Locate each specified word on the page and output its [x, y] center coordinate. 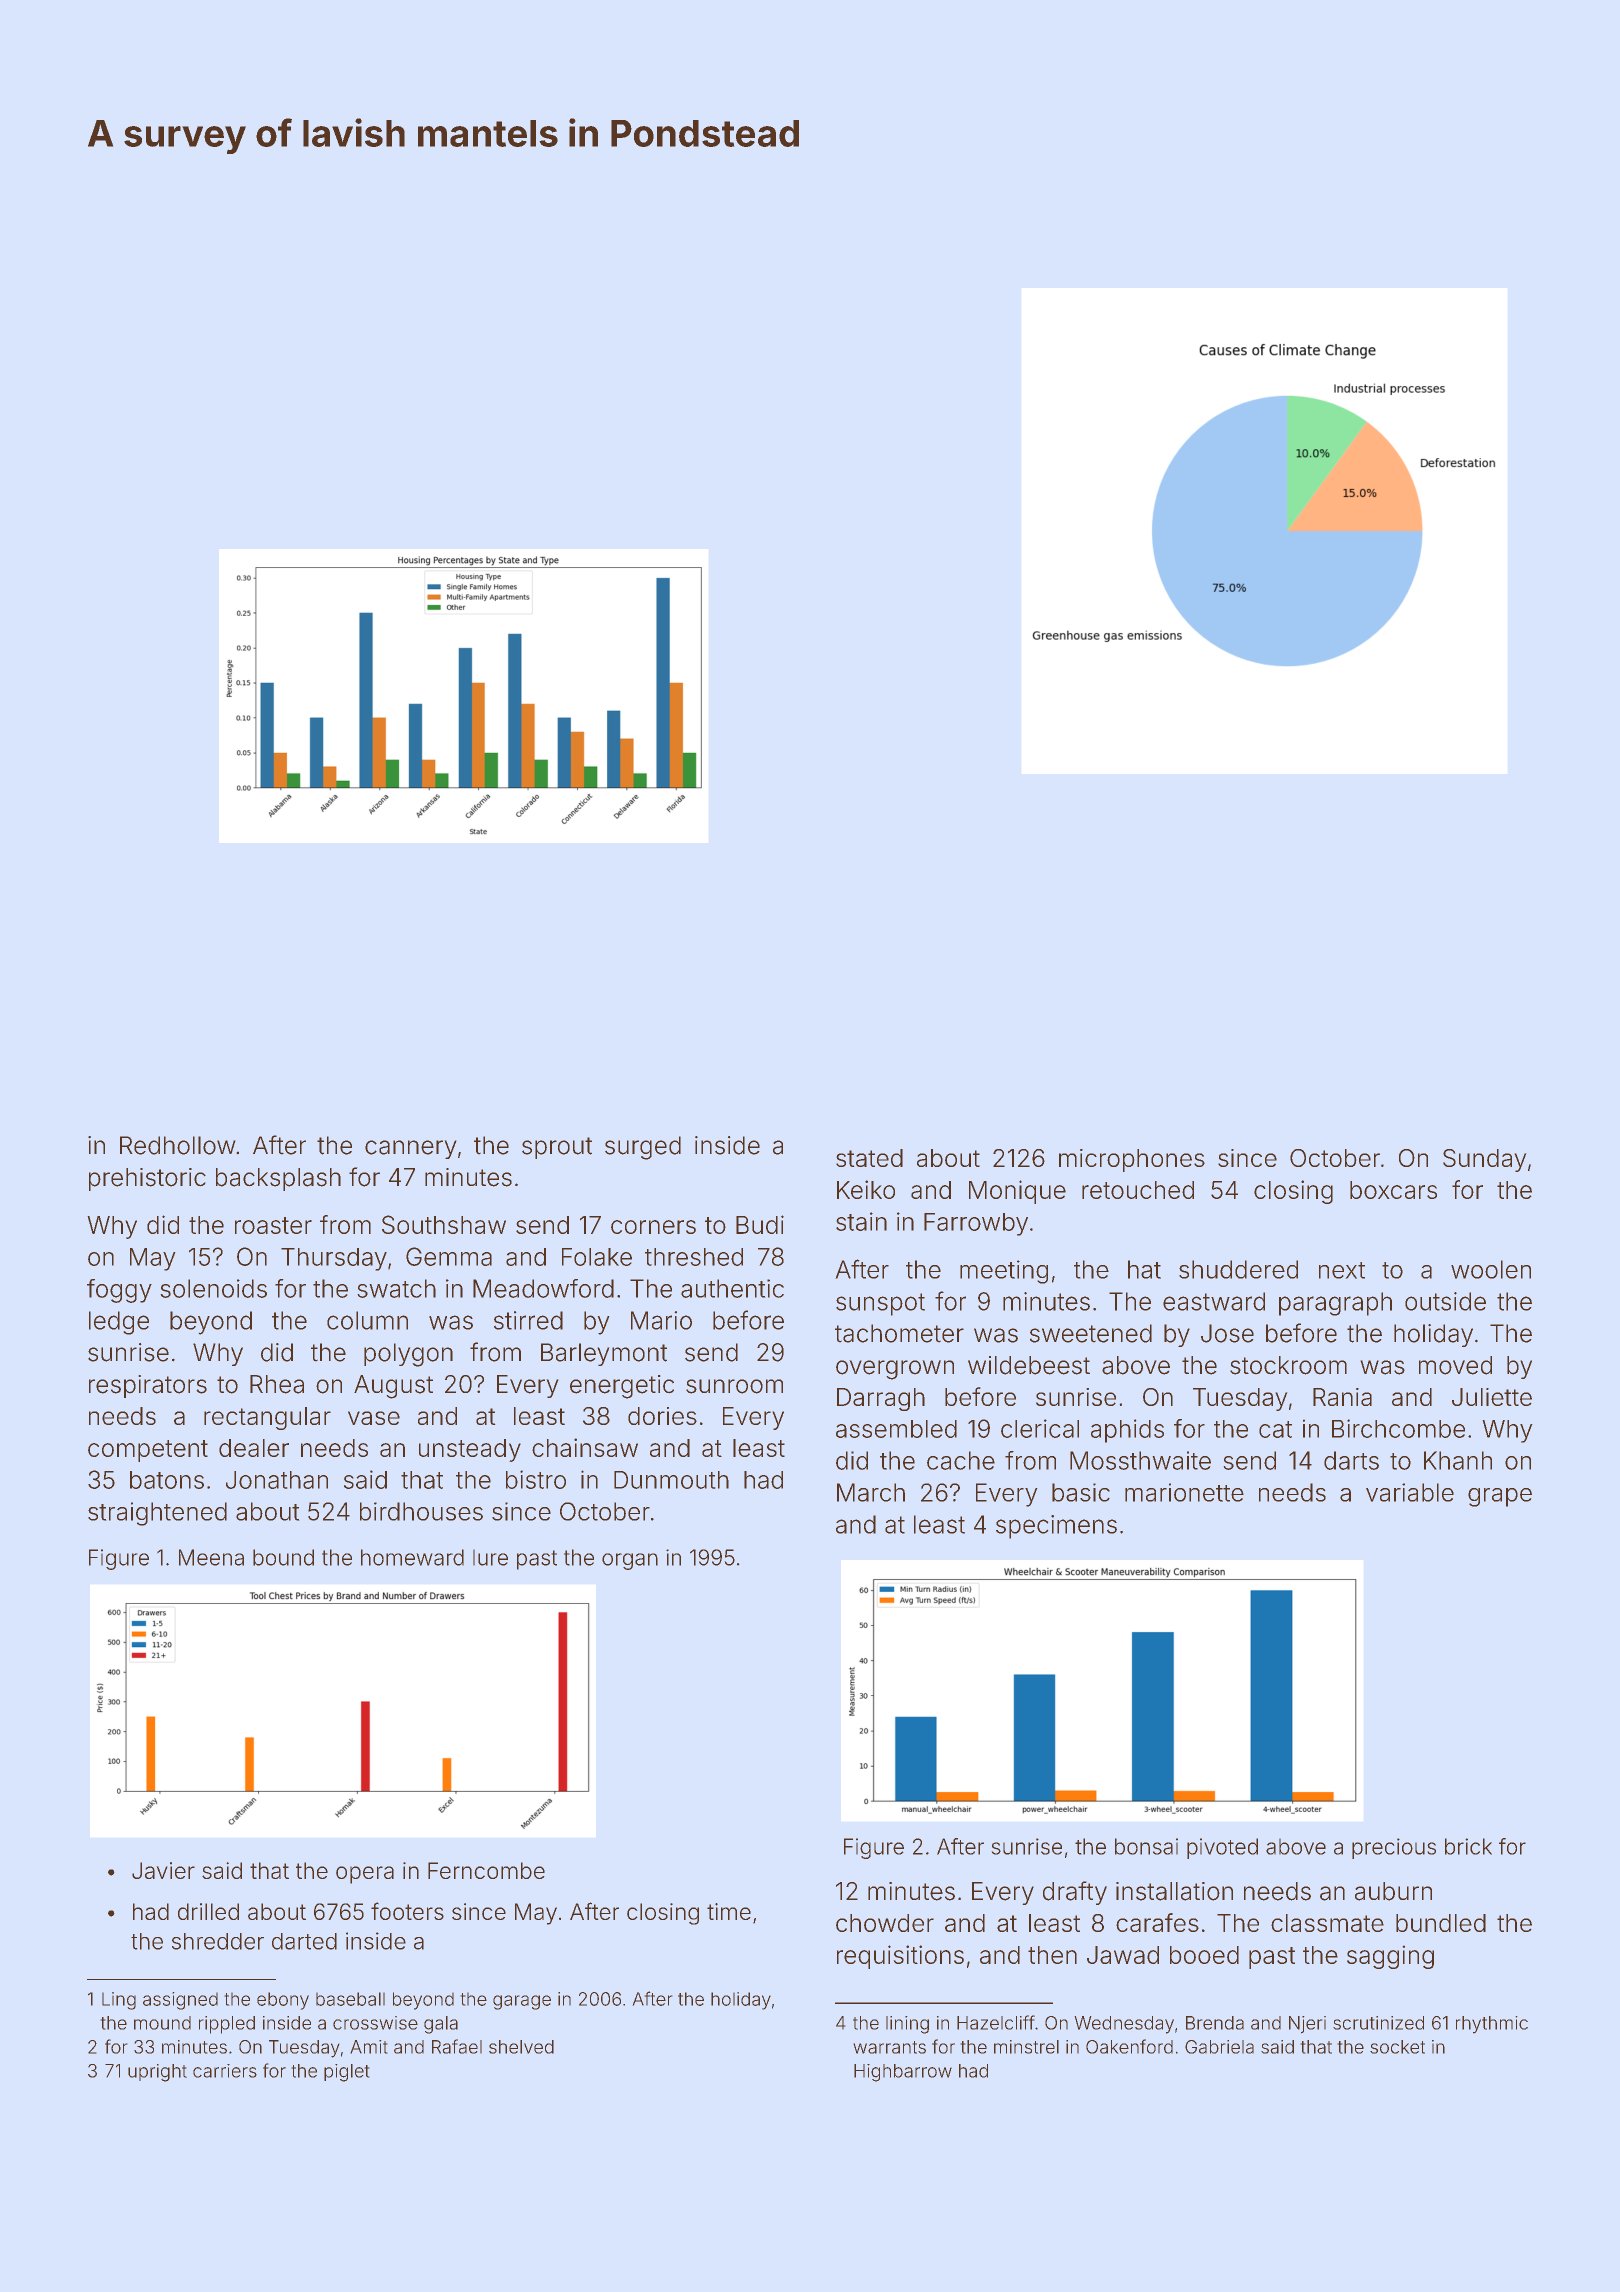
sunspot [880, 1304]
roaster [273, 1225]
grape [1500, 1497]
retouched [1138, 1190]
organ [630, 1561]
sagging [1390, 1957]
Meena [211, 1557]
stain [861, 1221]
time [729, 1911]
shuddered [1238, 1269]
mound [162, 2023]
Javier [163, 1870]
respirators [148, 1386]
